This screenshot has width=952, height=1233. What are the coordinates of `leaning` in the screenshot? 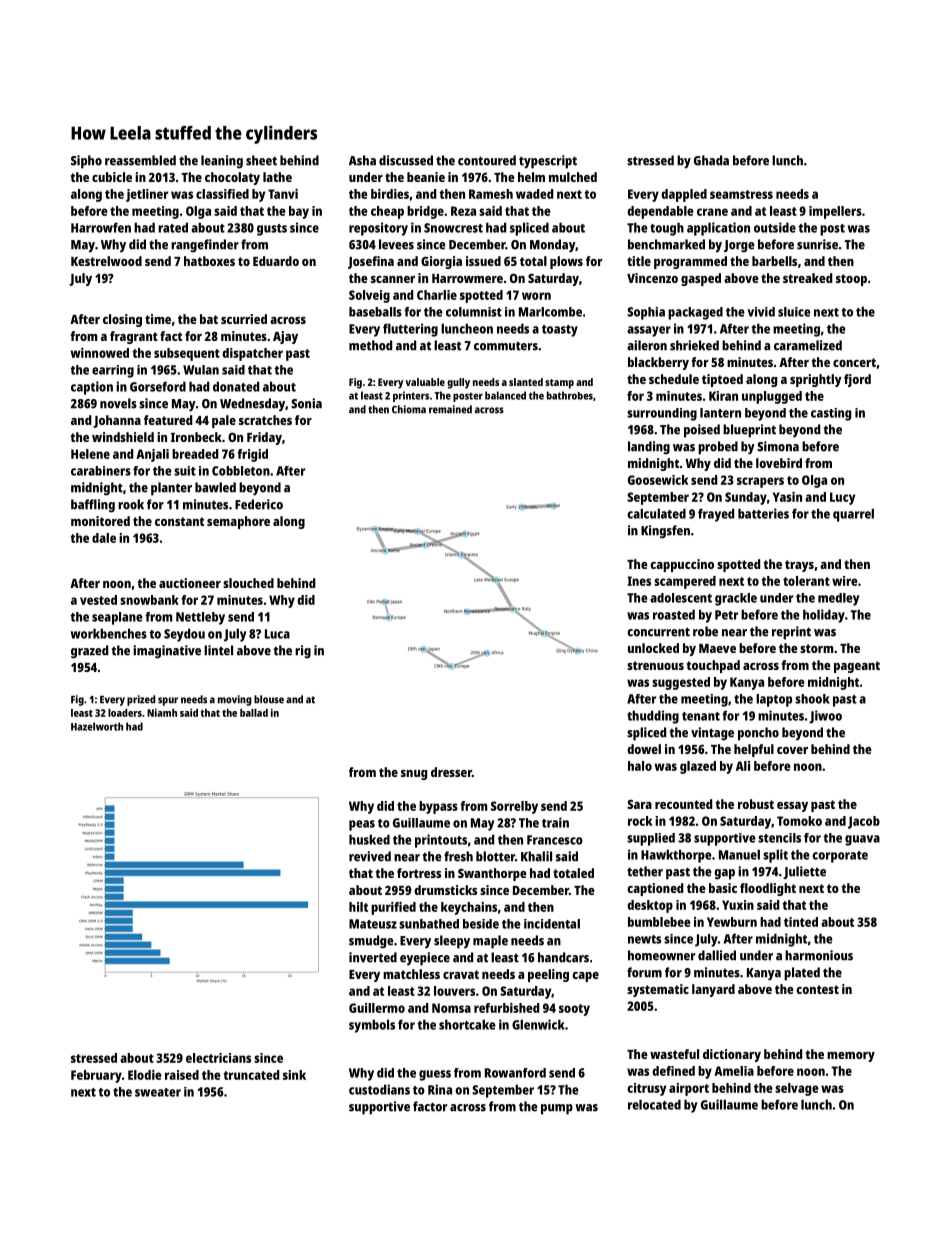 It's located at (222, 162).
